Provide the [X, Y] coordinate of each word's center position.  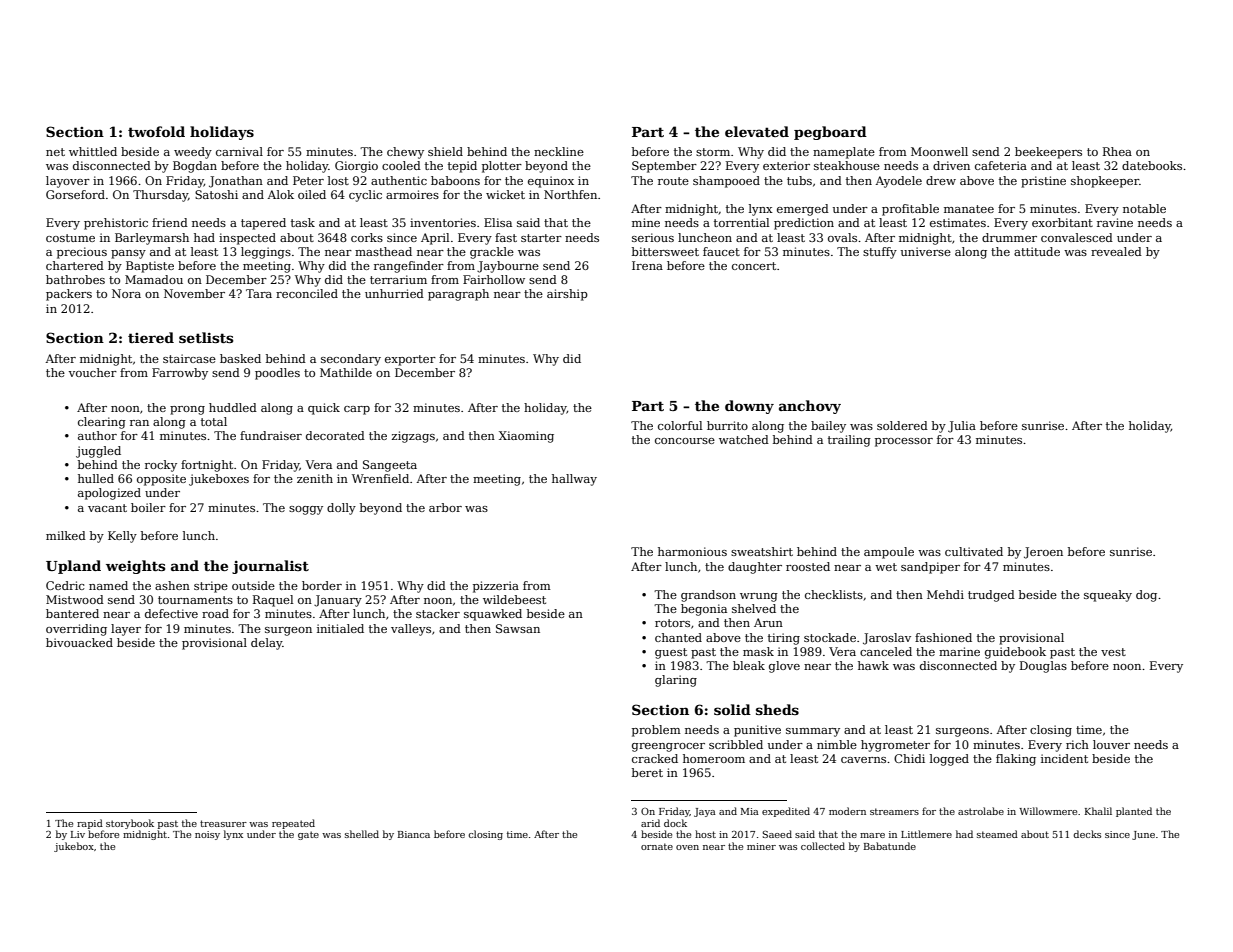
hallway [574, 480]
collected [823, 846]
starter [541, 238]
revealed [1116, 251]
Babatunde [890, 846]
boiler [148, 507]
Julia [962, 427]
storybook [130, 824]
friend [170, 222]
